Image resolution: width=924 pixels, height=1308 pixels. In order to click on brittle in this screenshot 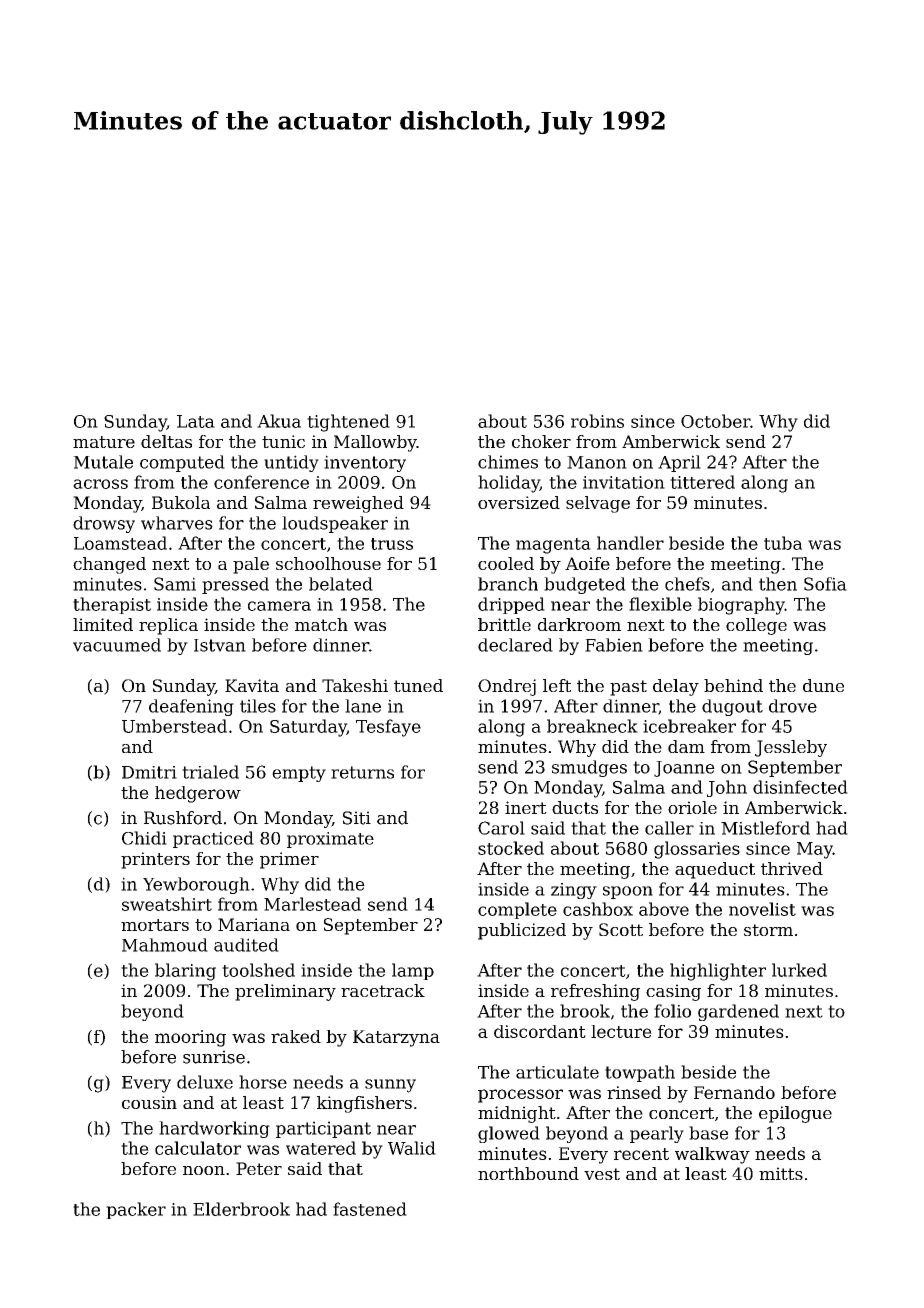, I will do `click(504, 624)`.
